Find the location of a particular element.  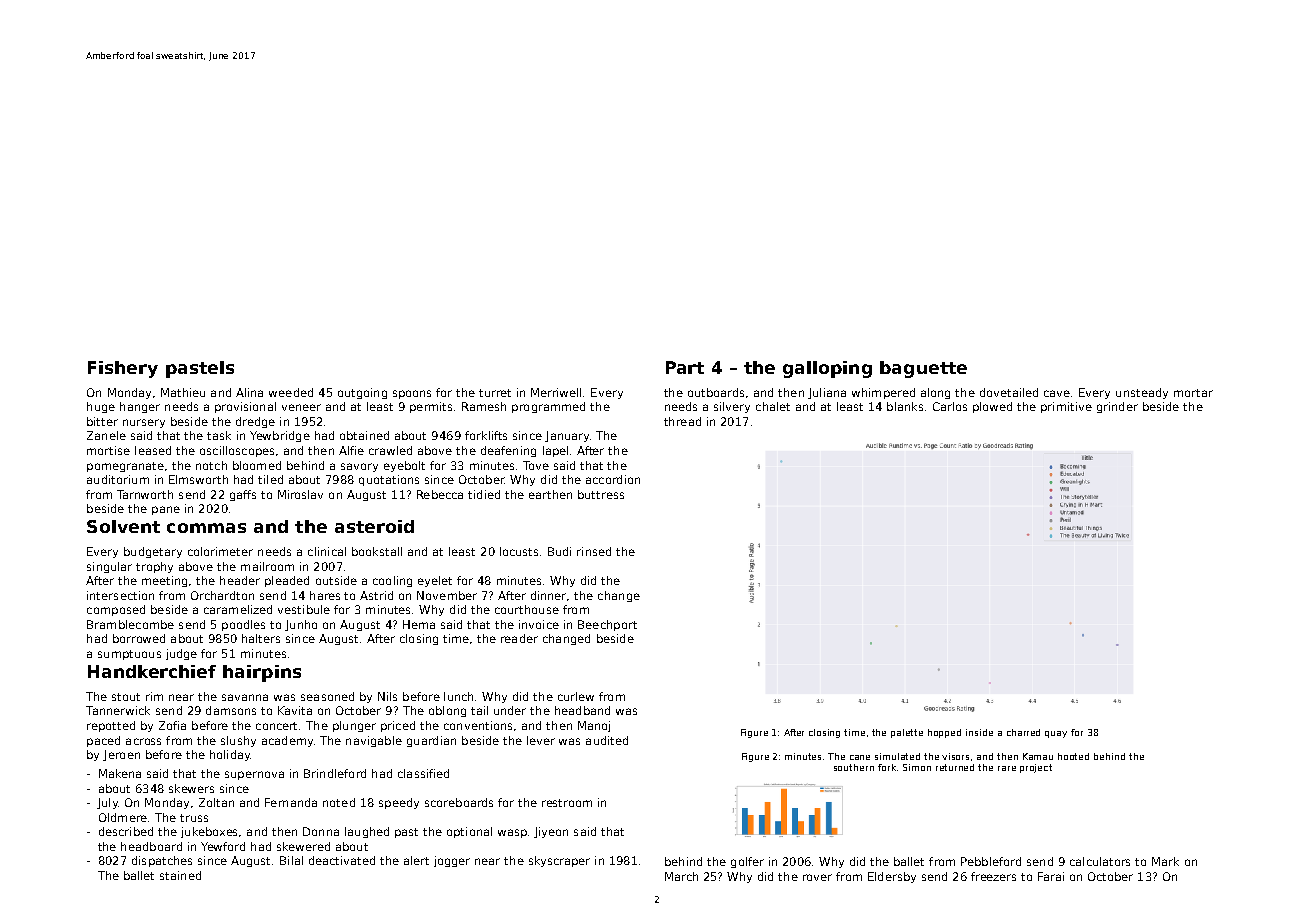

rinsed is located at coordinates (594, 551).
